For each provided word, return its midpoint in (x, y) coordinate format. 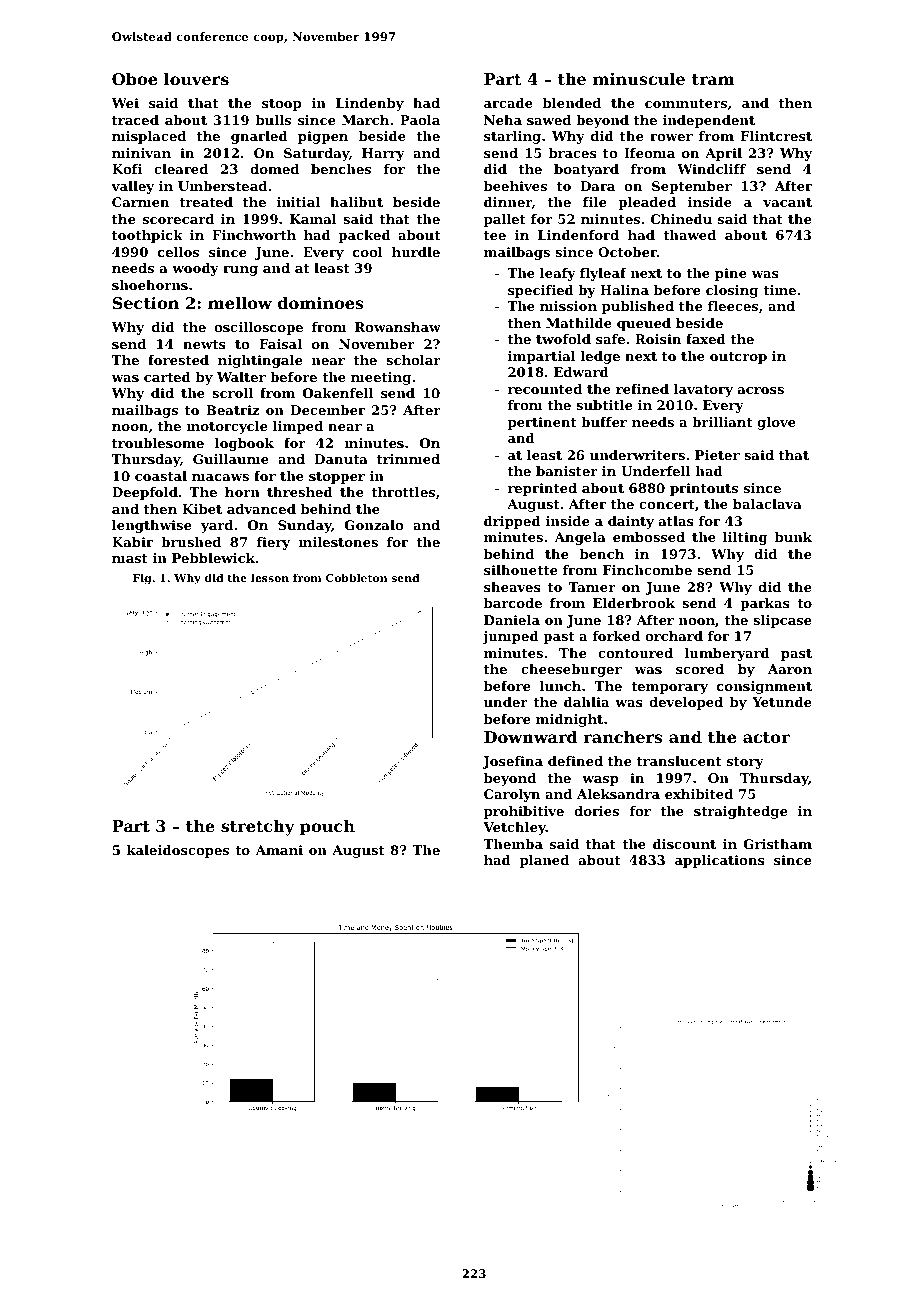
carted (167, 377)
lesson (270, 578)
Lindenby (370, 104)
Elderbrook (634, 603)
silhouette (520, 570)
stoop (281, 105)
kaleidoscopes (178, 851)
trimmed (408, 459)
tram (713, 79)
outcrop (738, 358)
